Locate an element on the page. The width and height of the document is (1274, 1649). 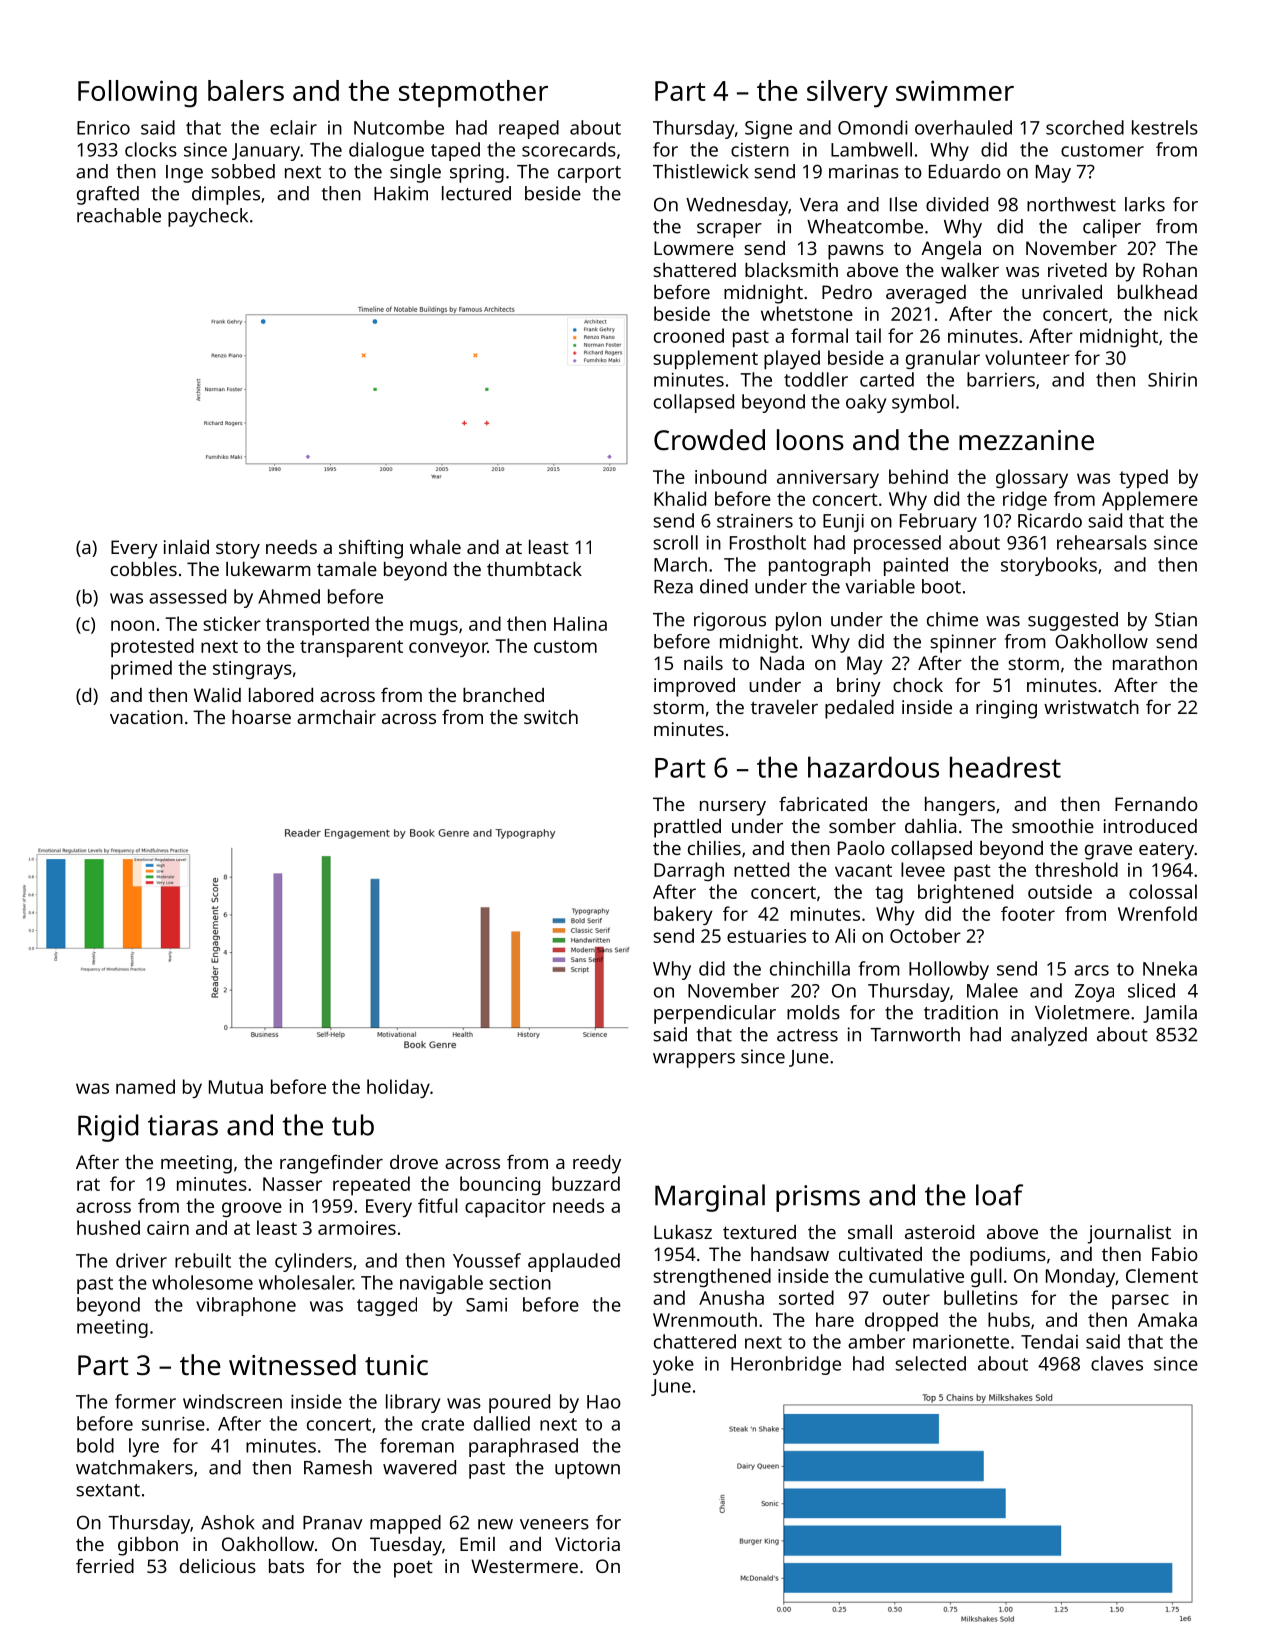
Hollowby is located at coordinates (949, 970).
